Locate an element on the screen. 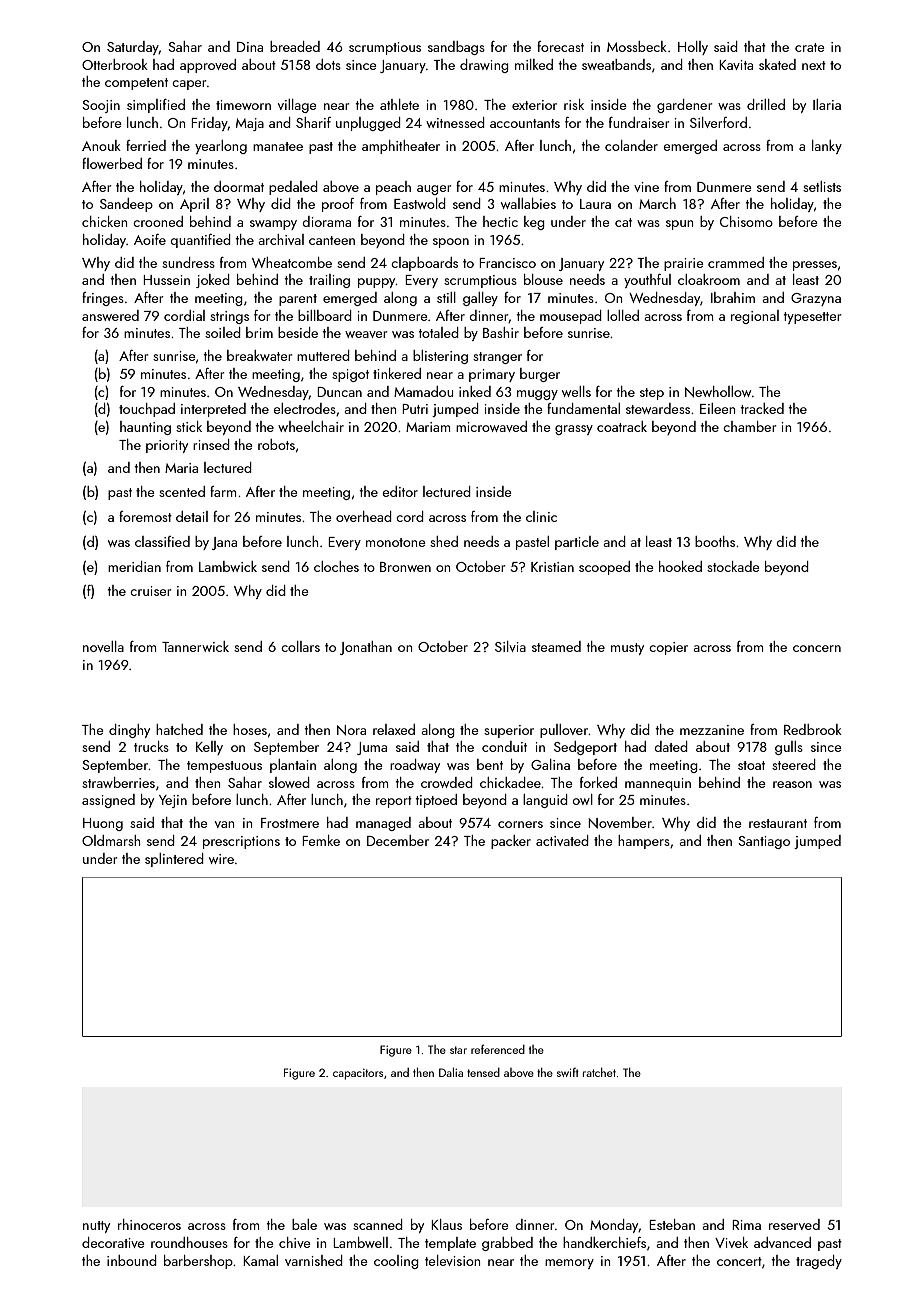  reason is located at coordinates (792, 784).
